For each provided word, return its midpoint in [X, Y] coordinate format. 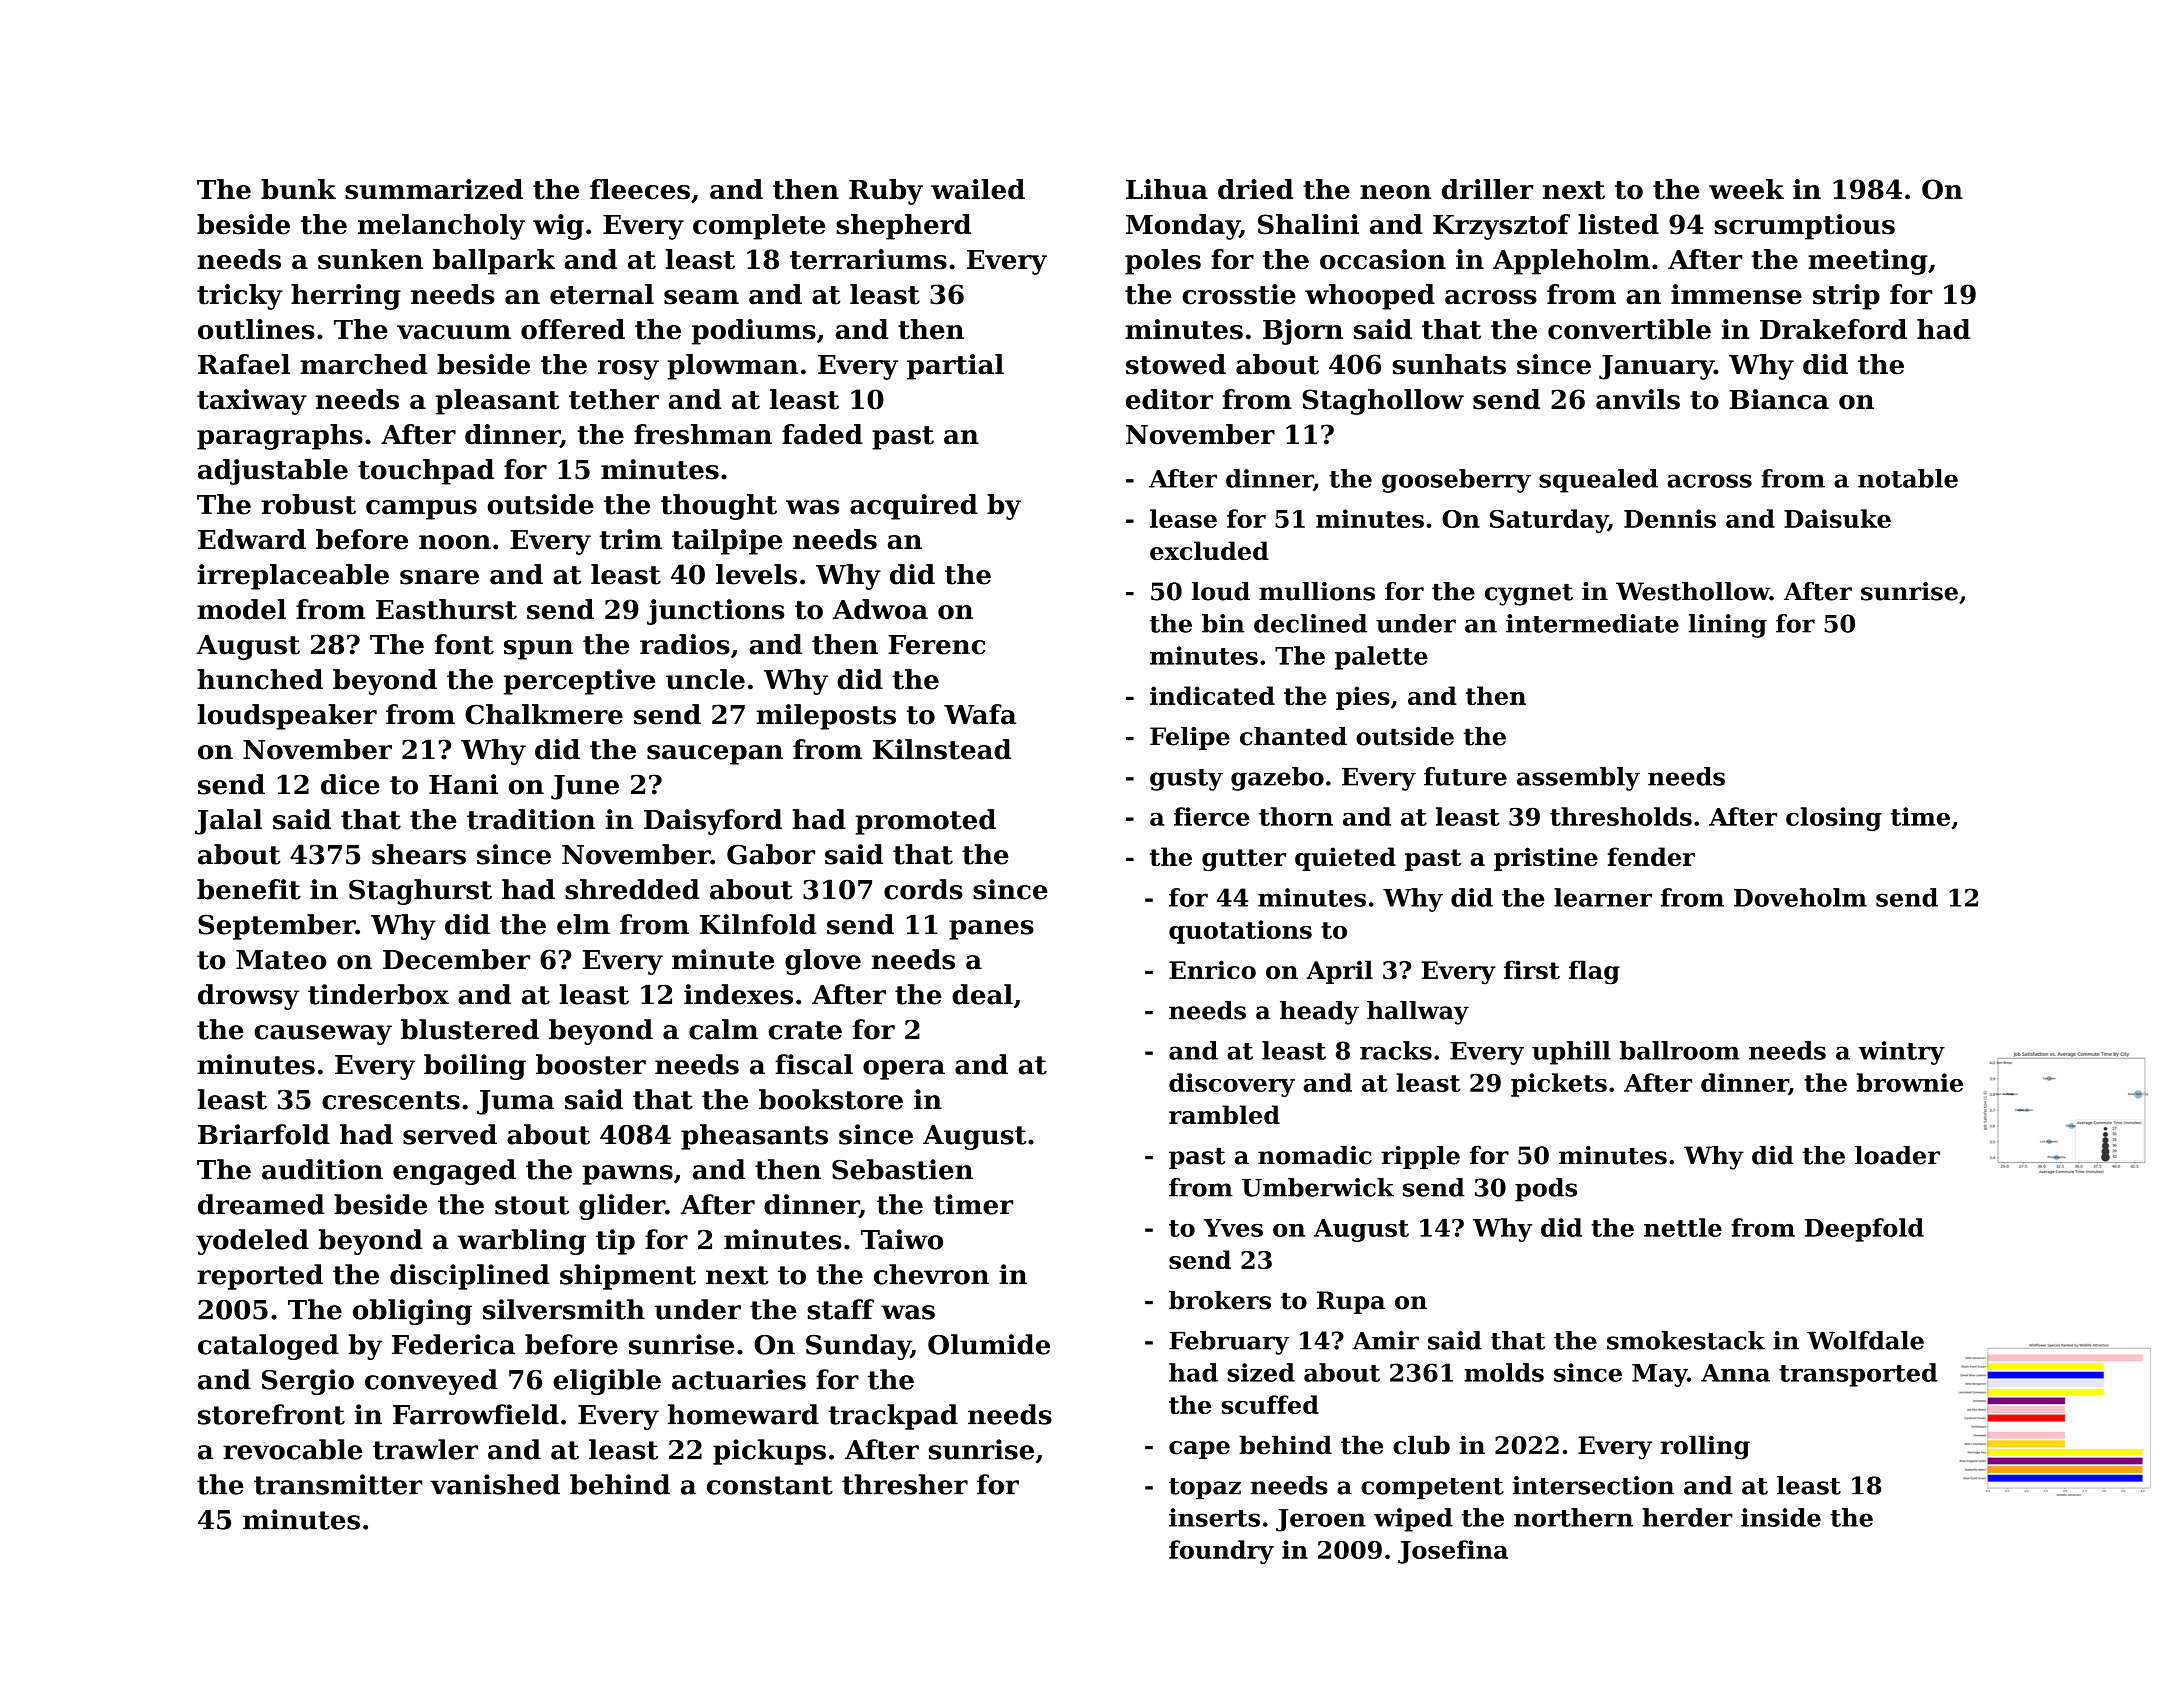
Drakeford [1833, 329]
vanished [495, 1484]
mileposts [826, 717]
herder [1687, 1517]
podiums [754, 332]
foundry [1221, 1552]
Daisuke [1837, 518]
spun [538, 650]
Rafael [244, 364]
